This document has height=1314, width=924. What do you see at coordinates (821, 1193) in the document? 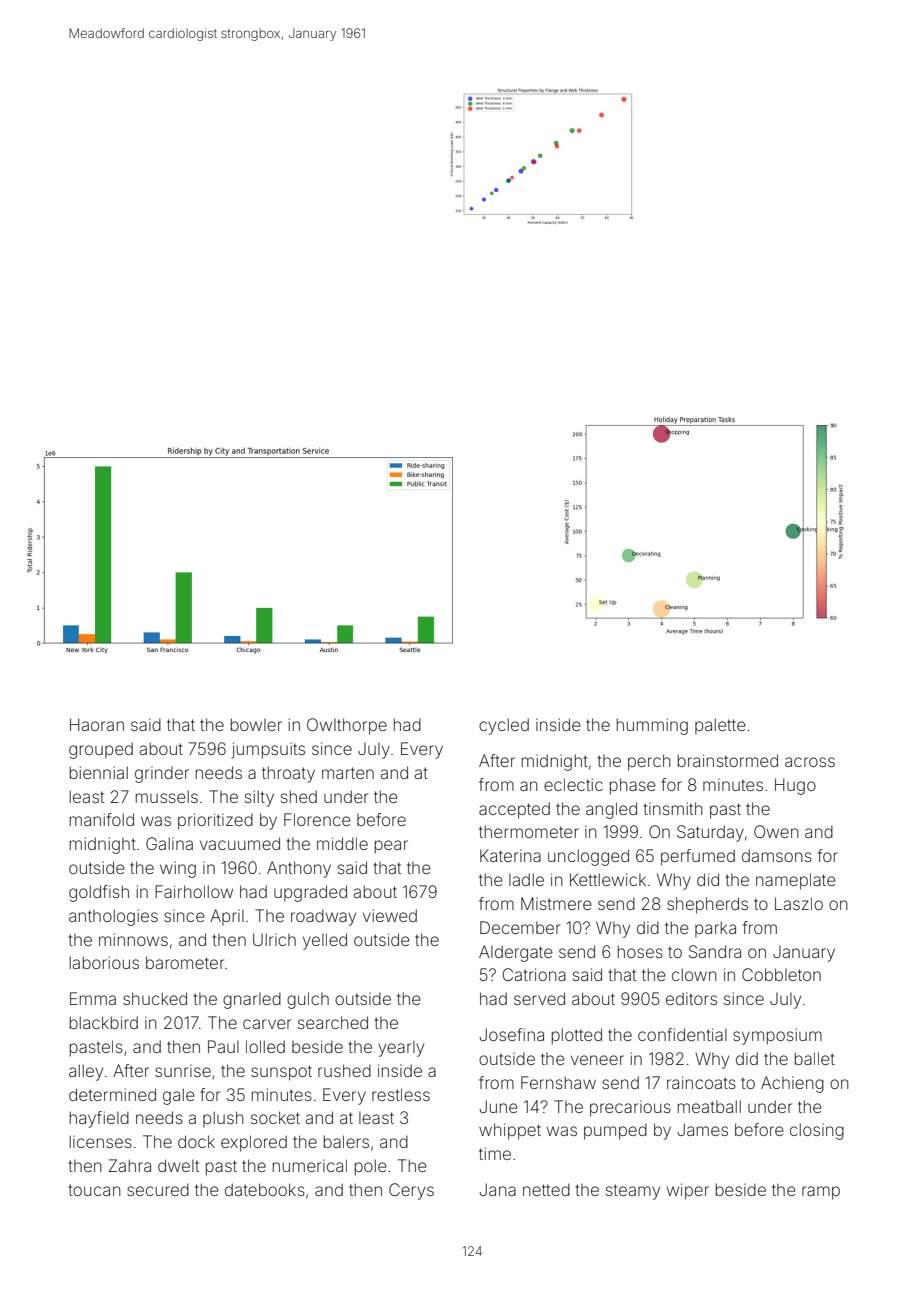
I see `ramp` at bounding box center [821, 1193].
